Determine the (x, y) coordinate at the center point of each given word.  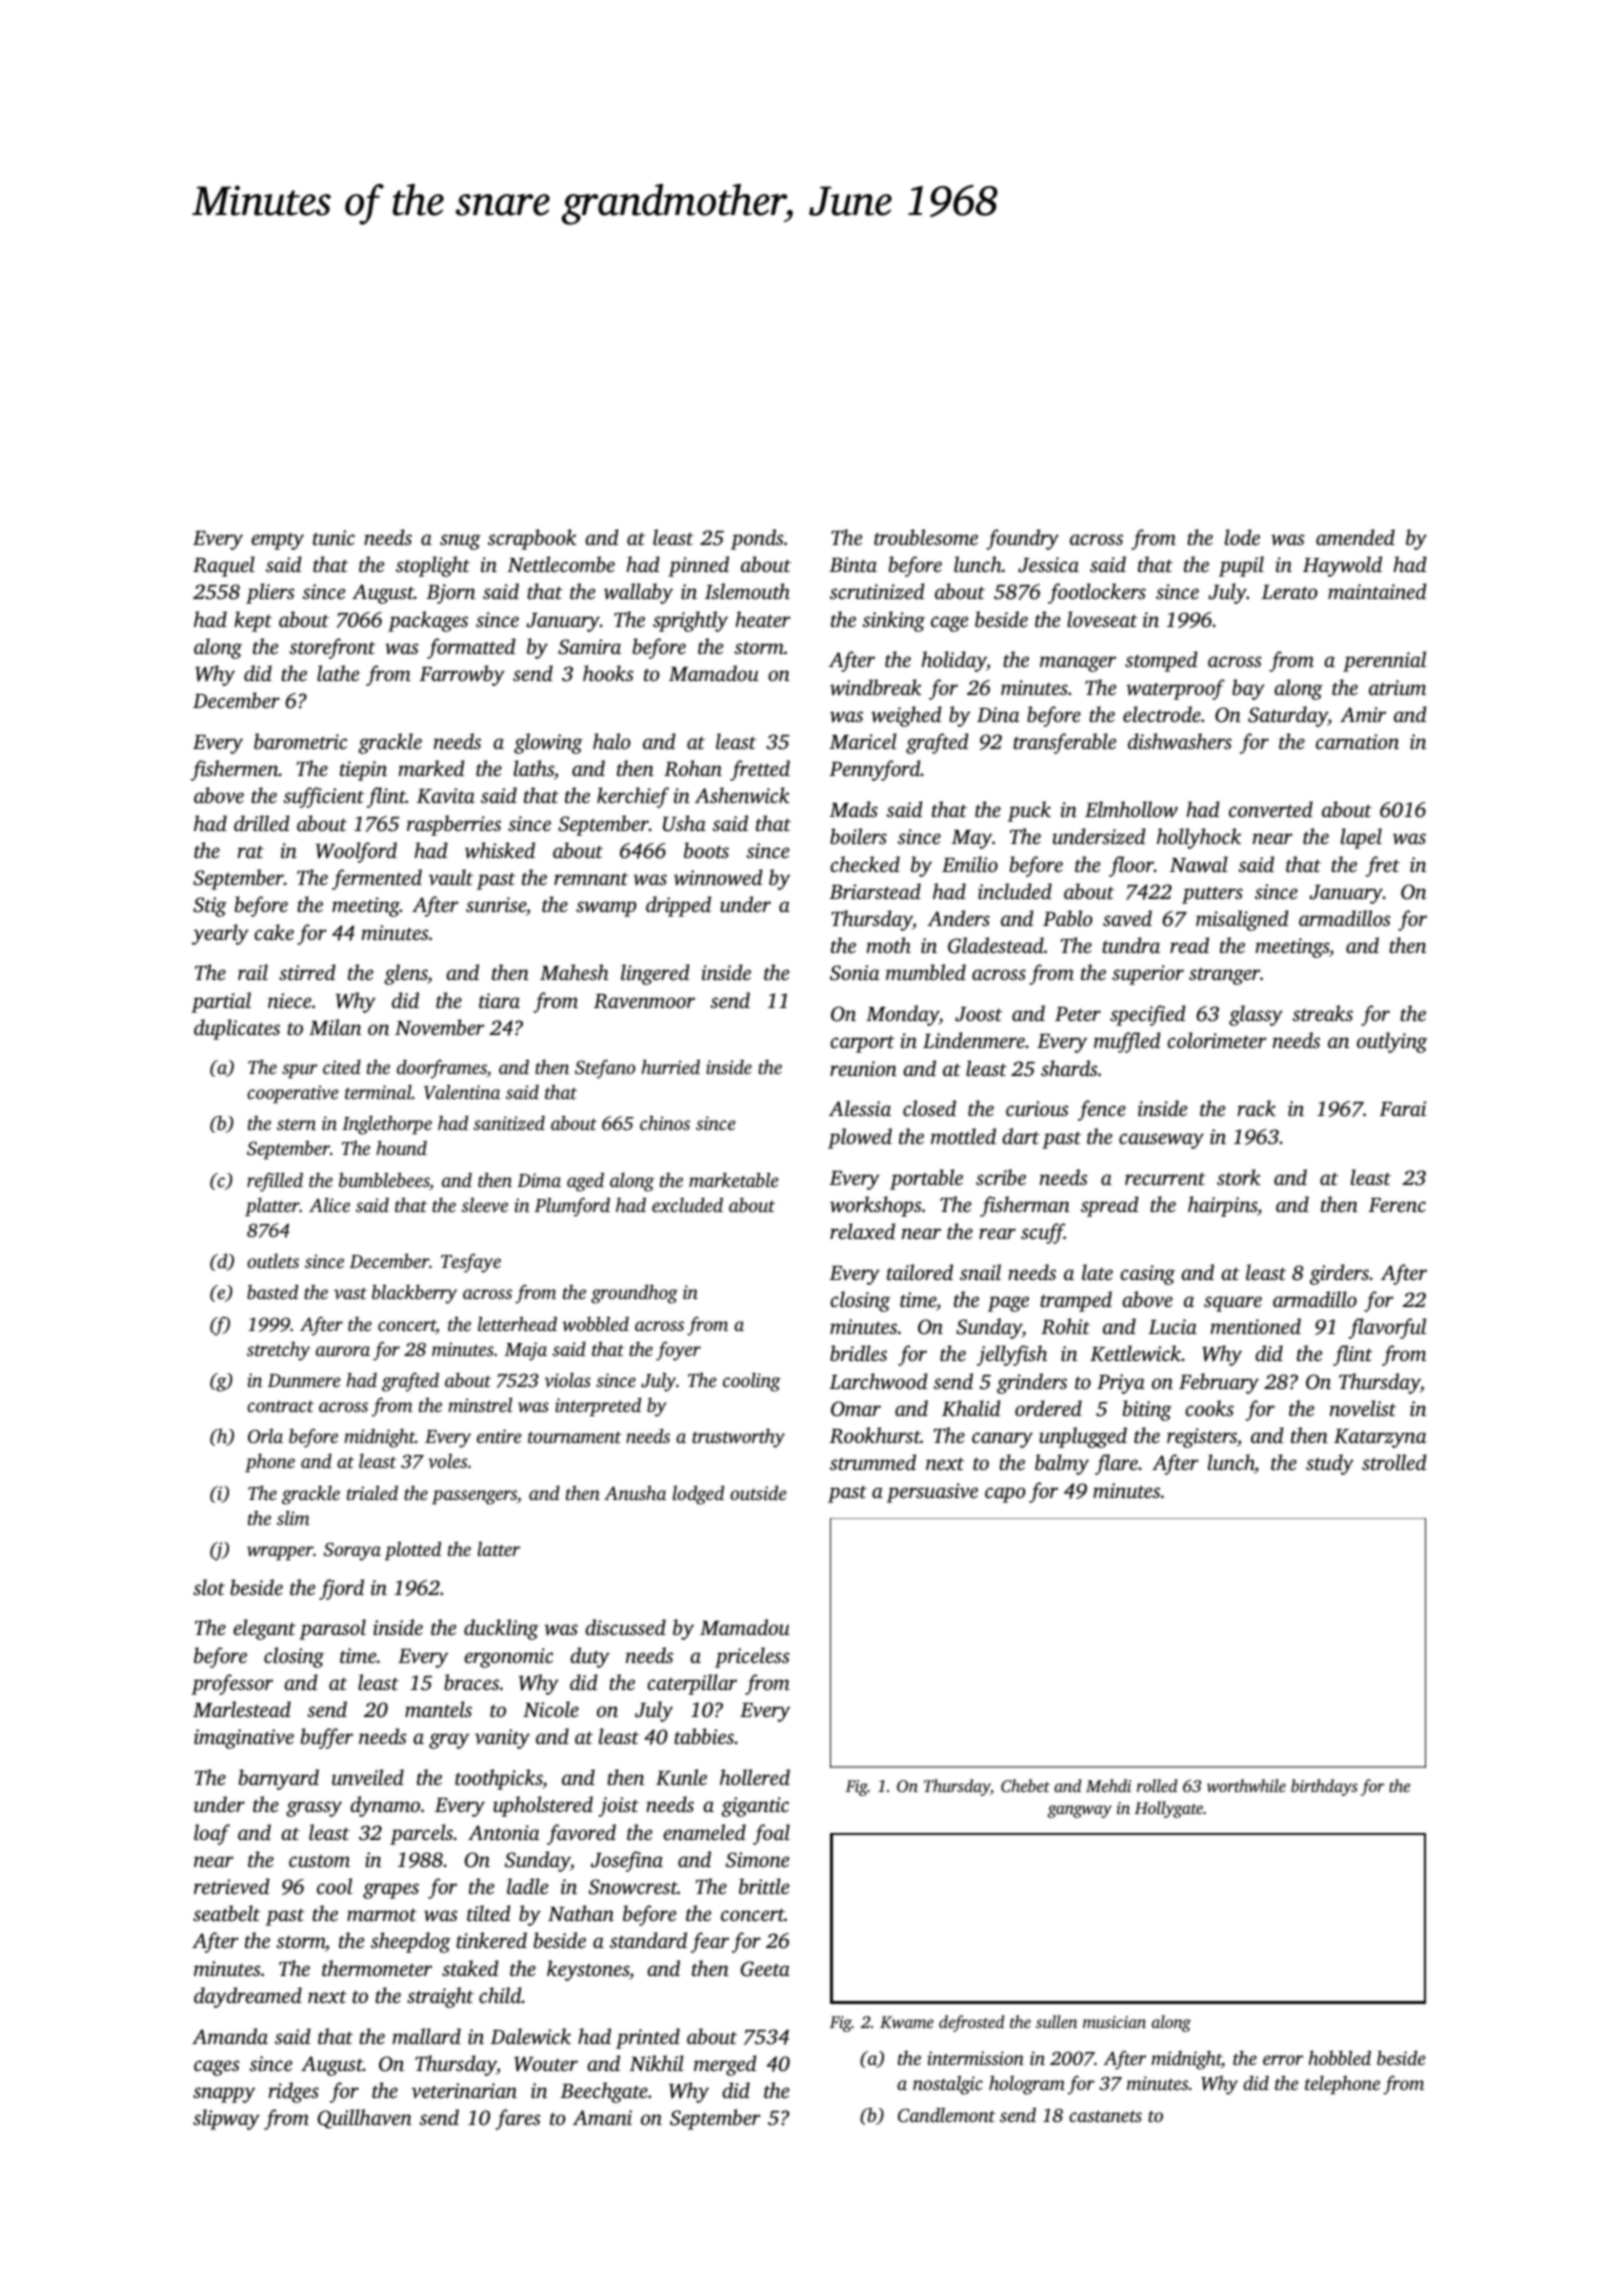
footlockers (1097, 593)
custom (319, 1861)
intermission (975, 2058)
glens (406, 974)
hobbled (1339, 2057)
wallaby (638, 593)
